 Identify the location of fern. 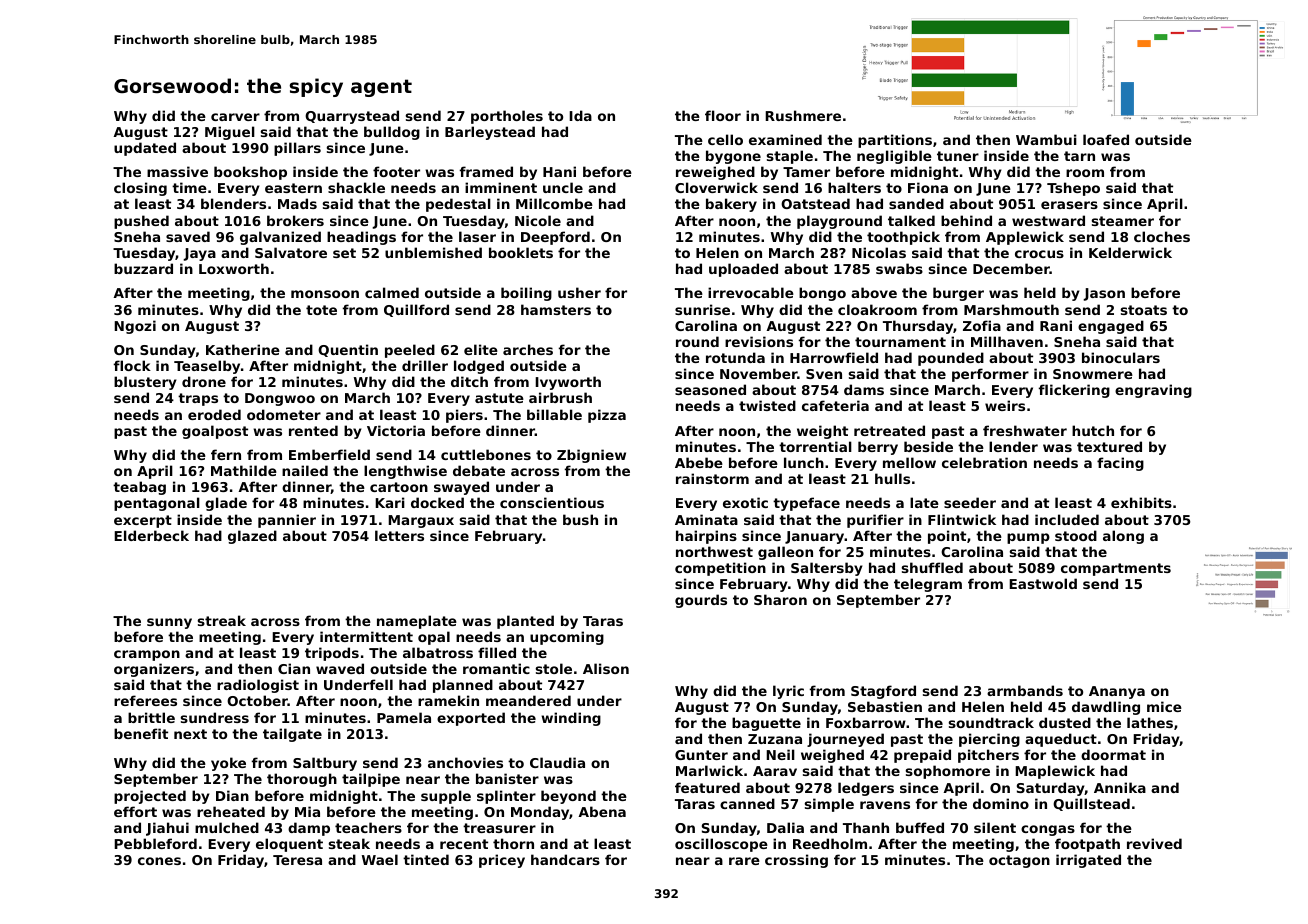
(226, 454).
